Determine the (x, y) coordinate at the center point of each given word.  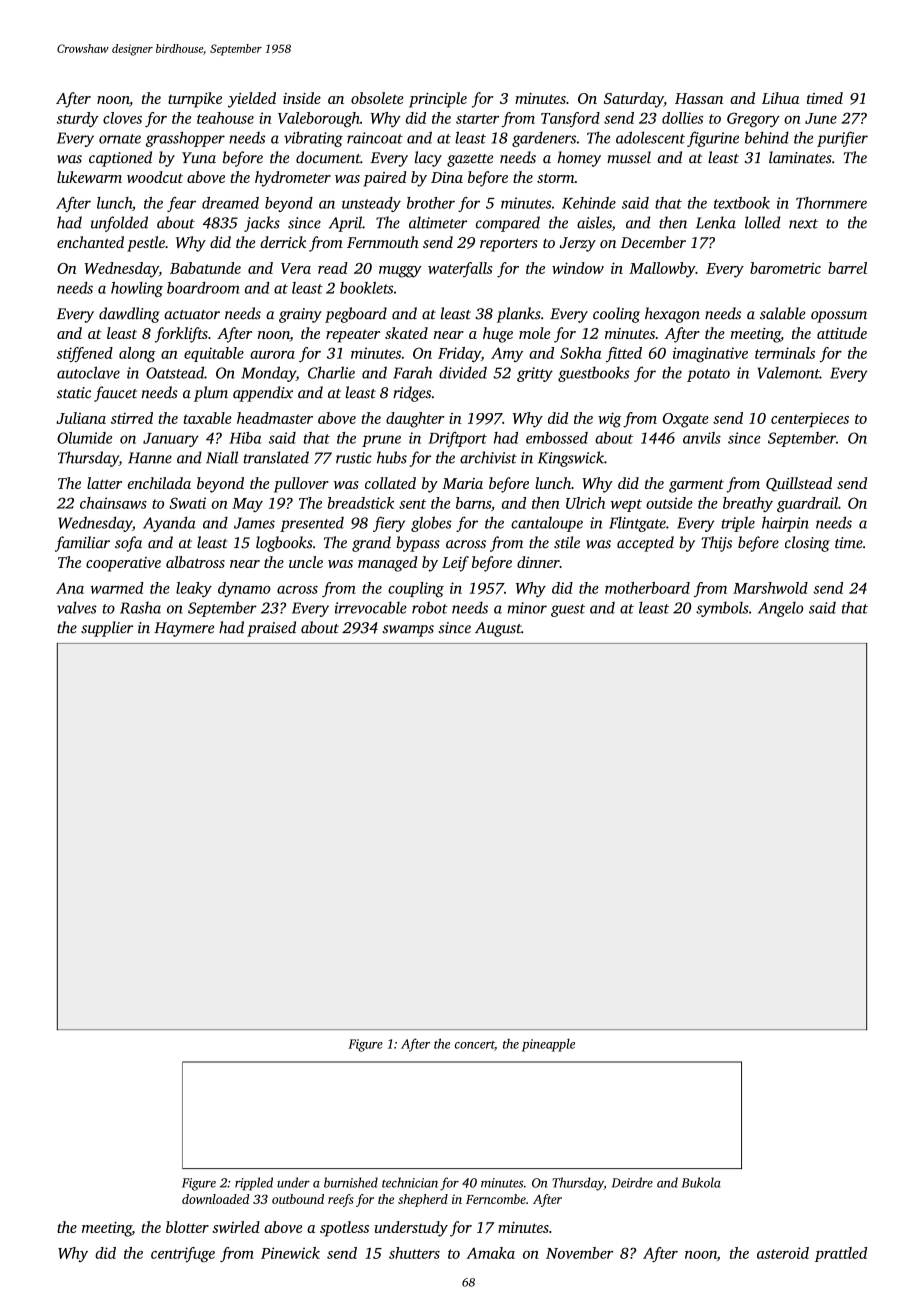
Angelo (781, 609)
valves (77, 607)
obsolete (377, 98)
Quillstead (799, 484)
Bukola (701, 1182)
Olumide (84, 438)
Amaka (490, 1253)
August (498, 629)
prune (381, 441)
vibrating (313, 139)
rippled (254, 1184)
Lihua (780, 98)
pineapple (548, 1045)
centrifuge (183, 1254)
